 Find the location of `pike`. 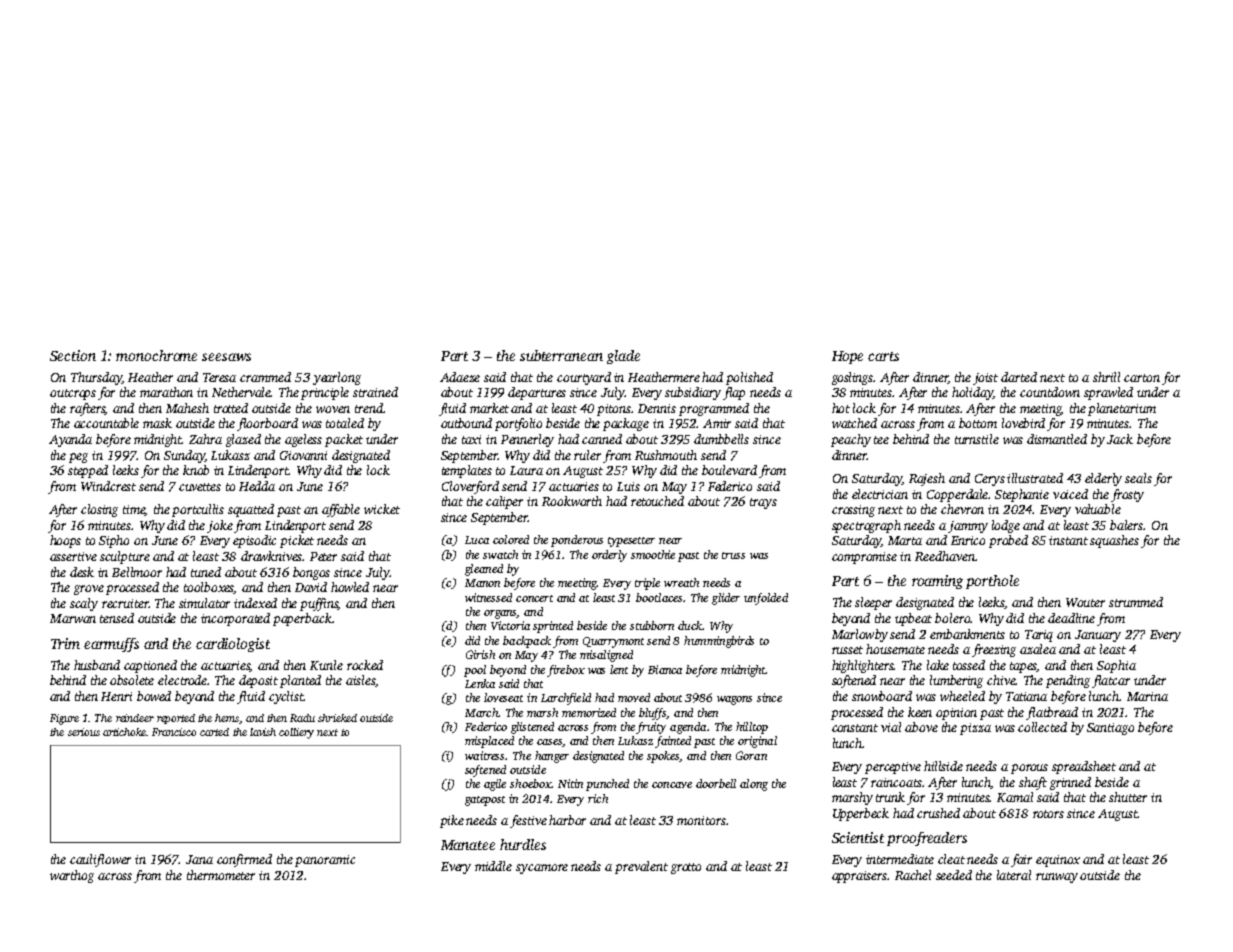

pike is located at coordinates (452, 821).
